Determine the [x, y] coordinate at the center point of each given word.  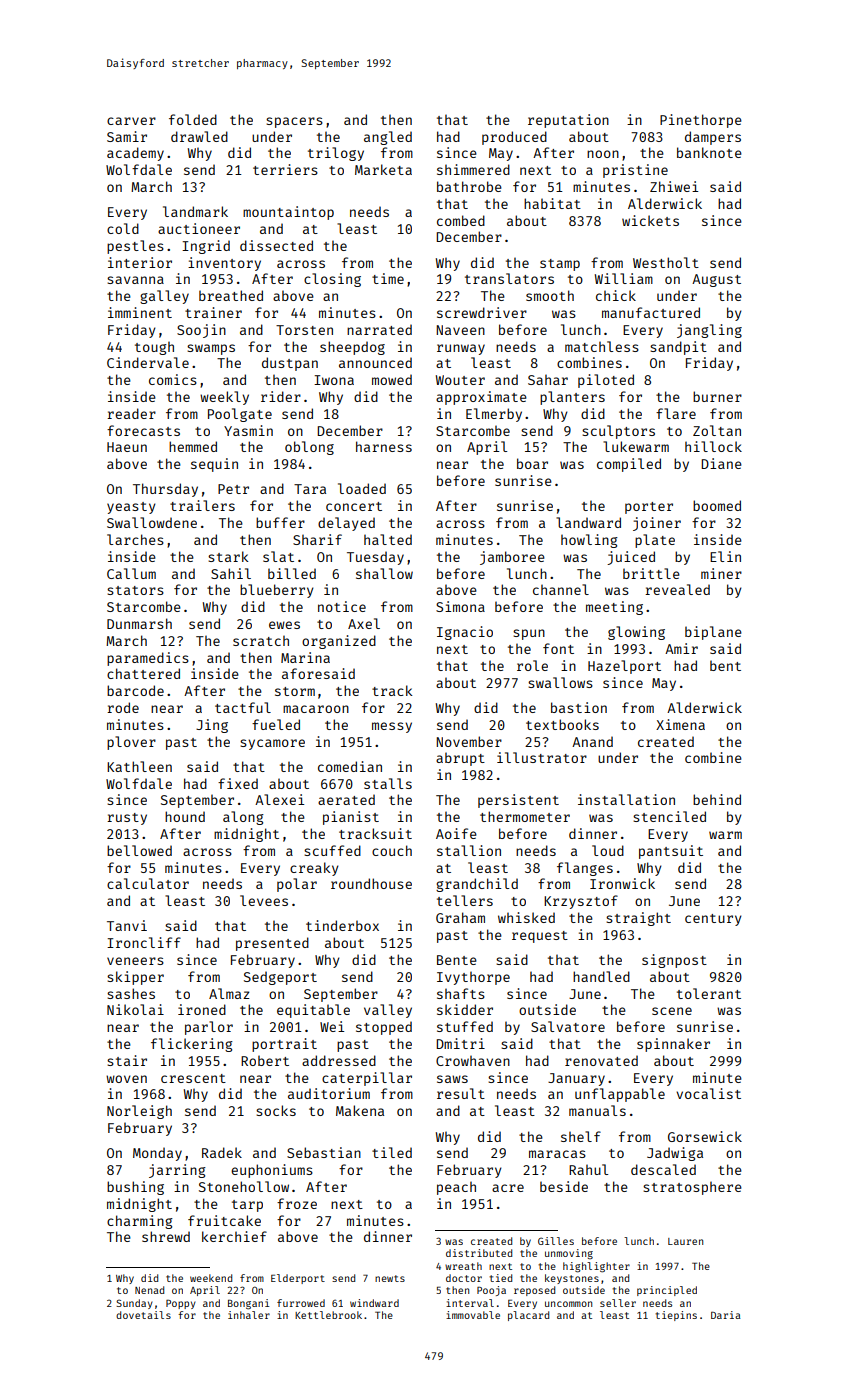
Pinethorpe [701, 121]
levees [264, 900]
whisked [526, 917]
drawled [199, 136]
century [713, 920]
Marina [305, 657]
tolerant [709, 993]
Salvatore [568, 1026]
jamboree [512, 558]
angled [388, 138]
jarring [177, 1171]
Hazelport [624, 667]
